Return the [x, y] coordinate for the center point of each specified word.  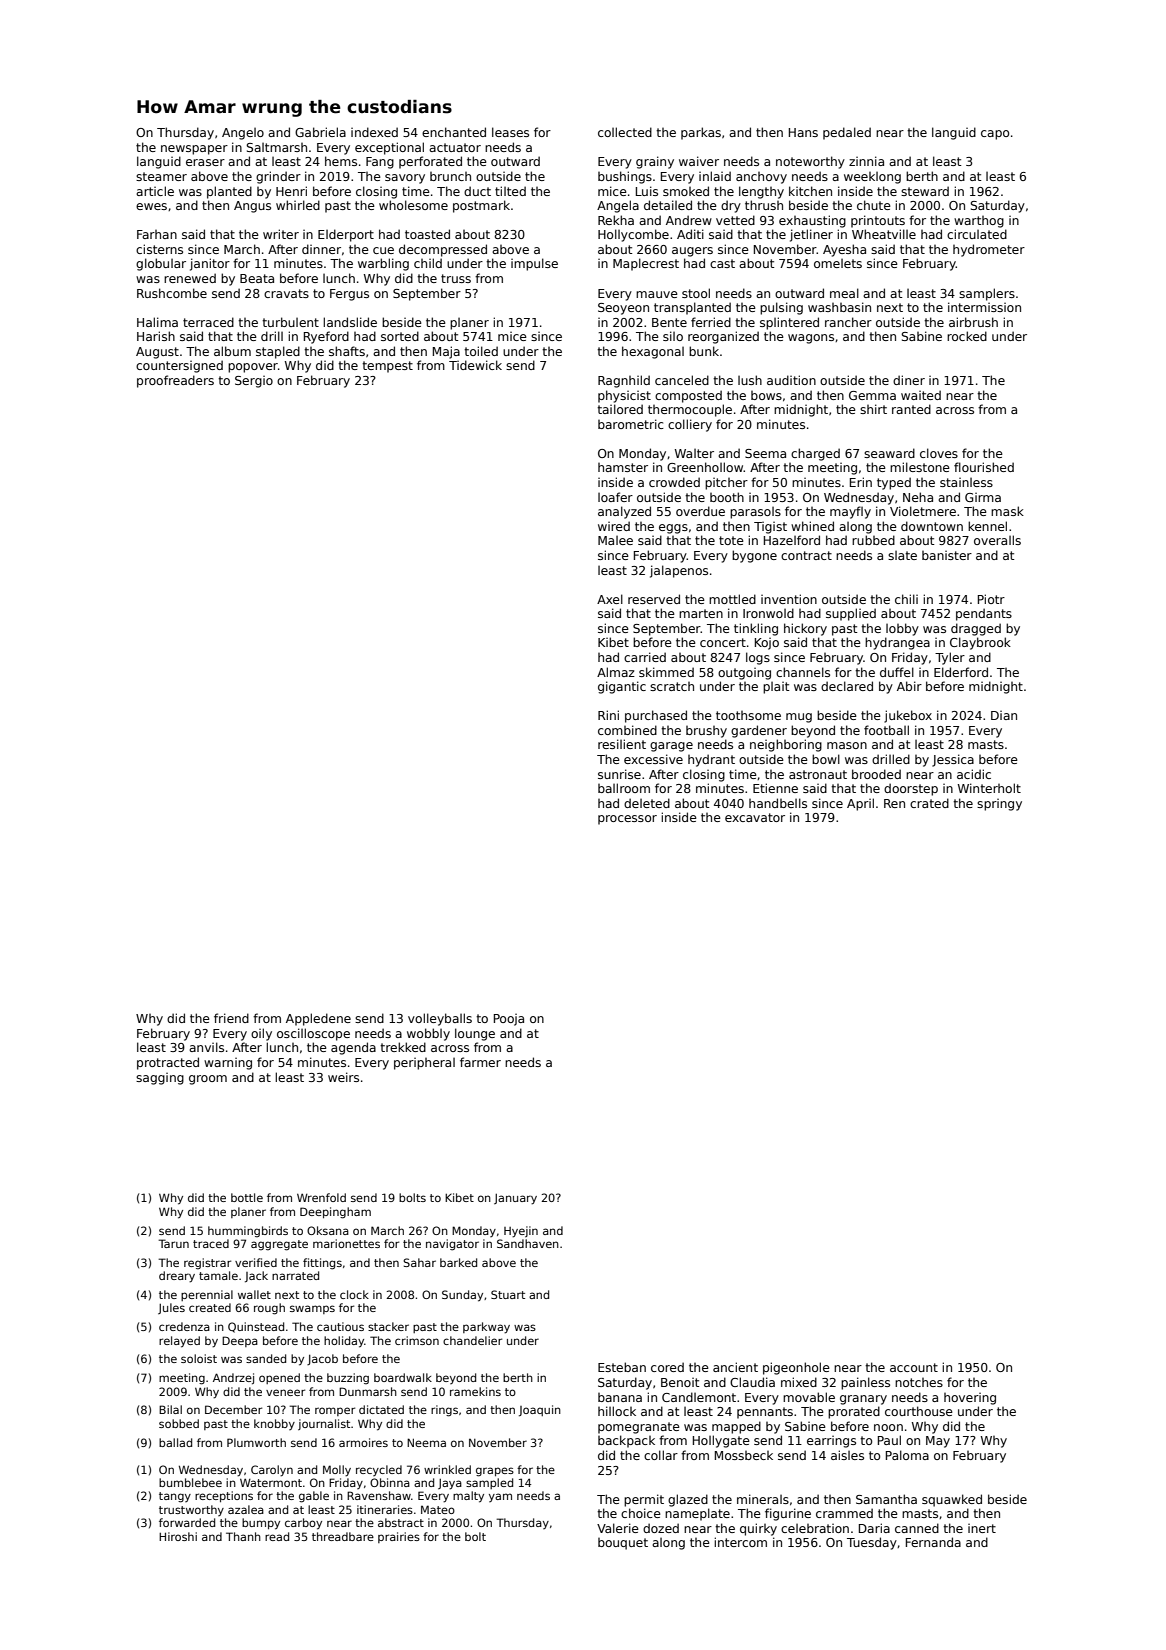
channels [803, 672]
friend [231, 1018]
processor [627, 820]
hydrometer [989, 250]
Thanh [243, 1536]
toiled [481, 351]
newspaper [194, 150]
